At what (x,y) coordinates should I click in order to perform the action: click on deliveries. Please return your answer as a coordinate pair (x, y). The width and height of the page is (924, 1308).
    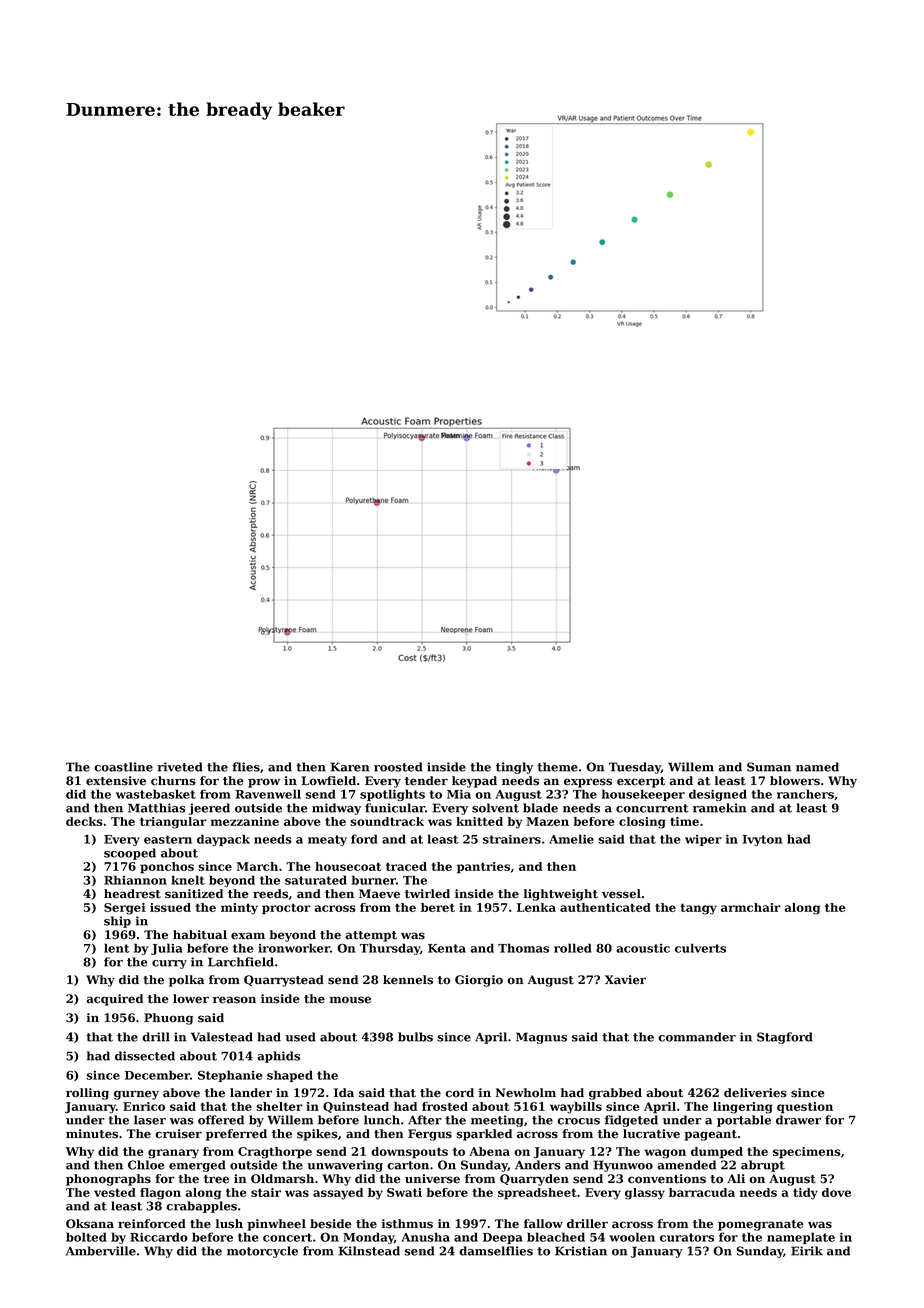
    Looking at the image, I should click on (755, 1093).
